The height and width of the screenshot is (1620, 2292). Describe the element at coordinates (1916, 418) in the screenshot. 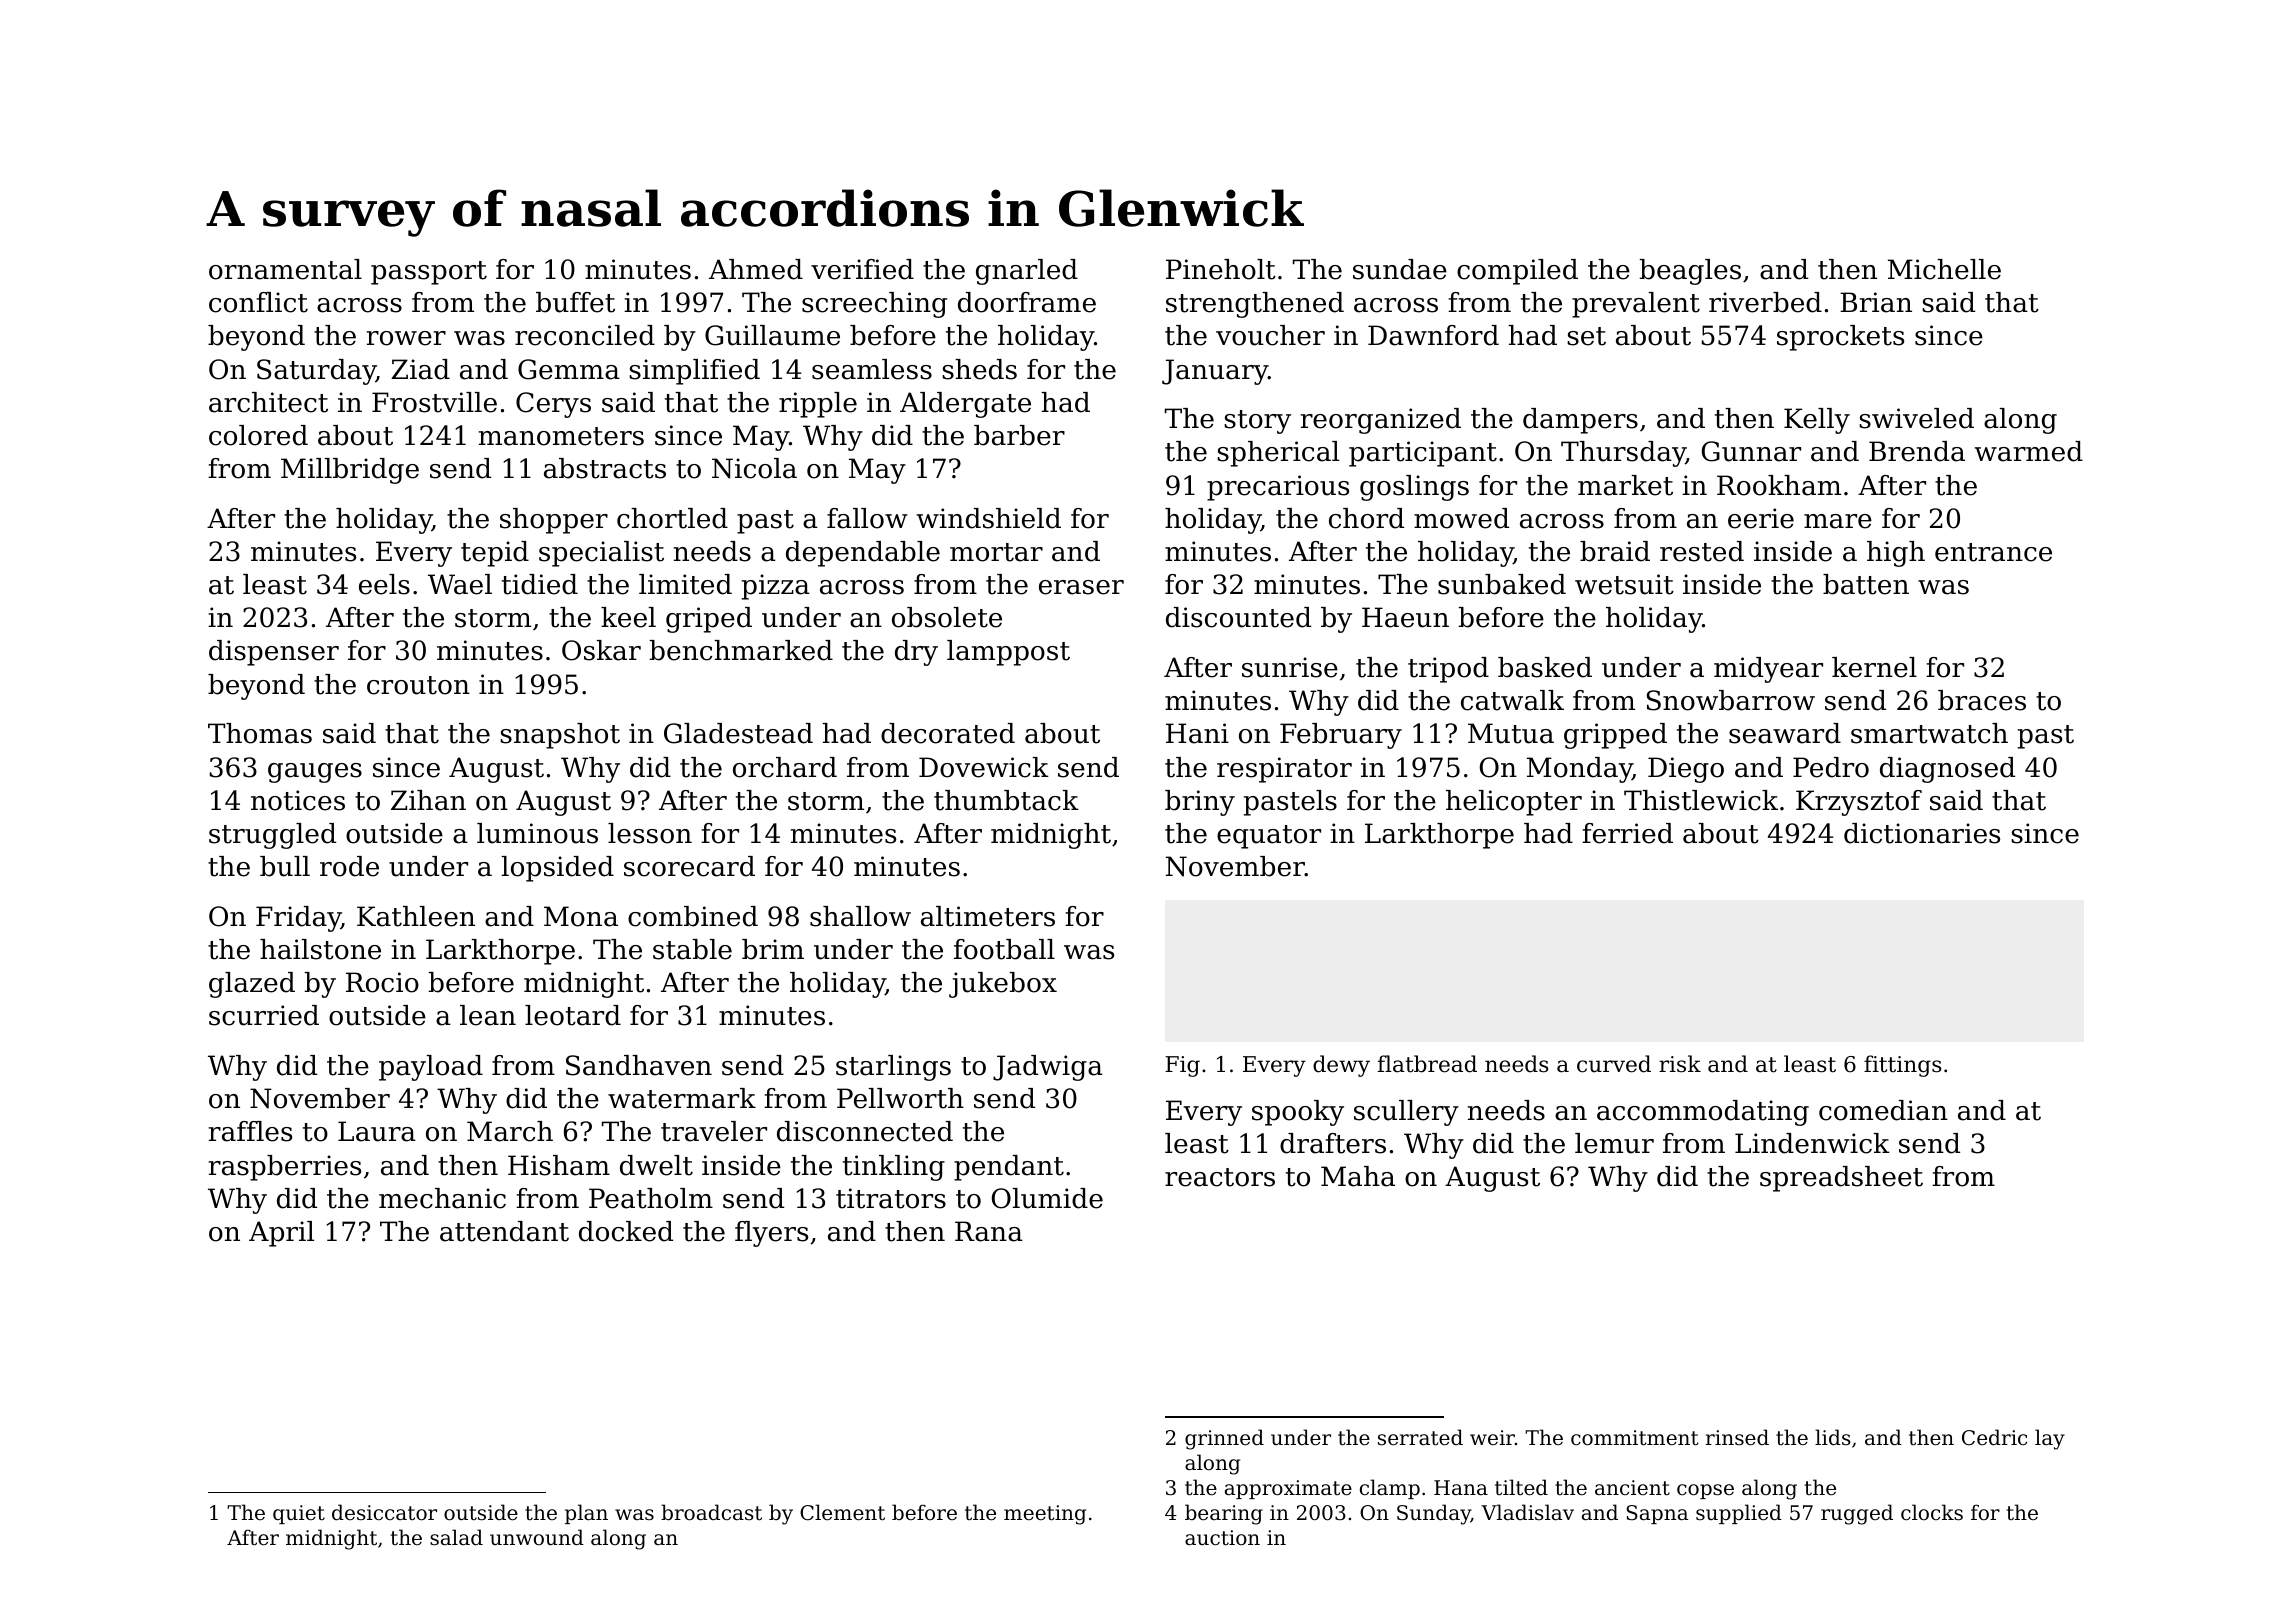

I see `swiveled` at that location.
